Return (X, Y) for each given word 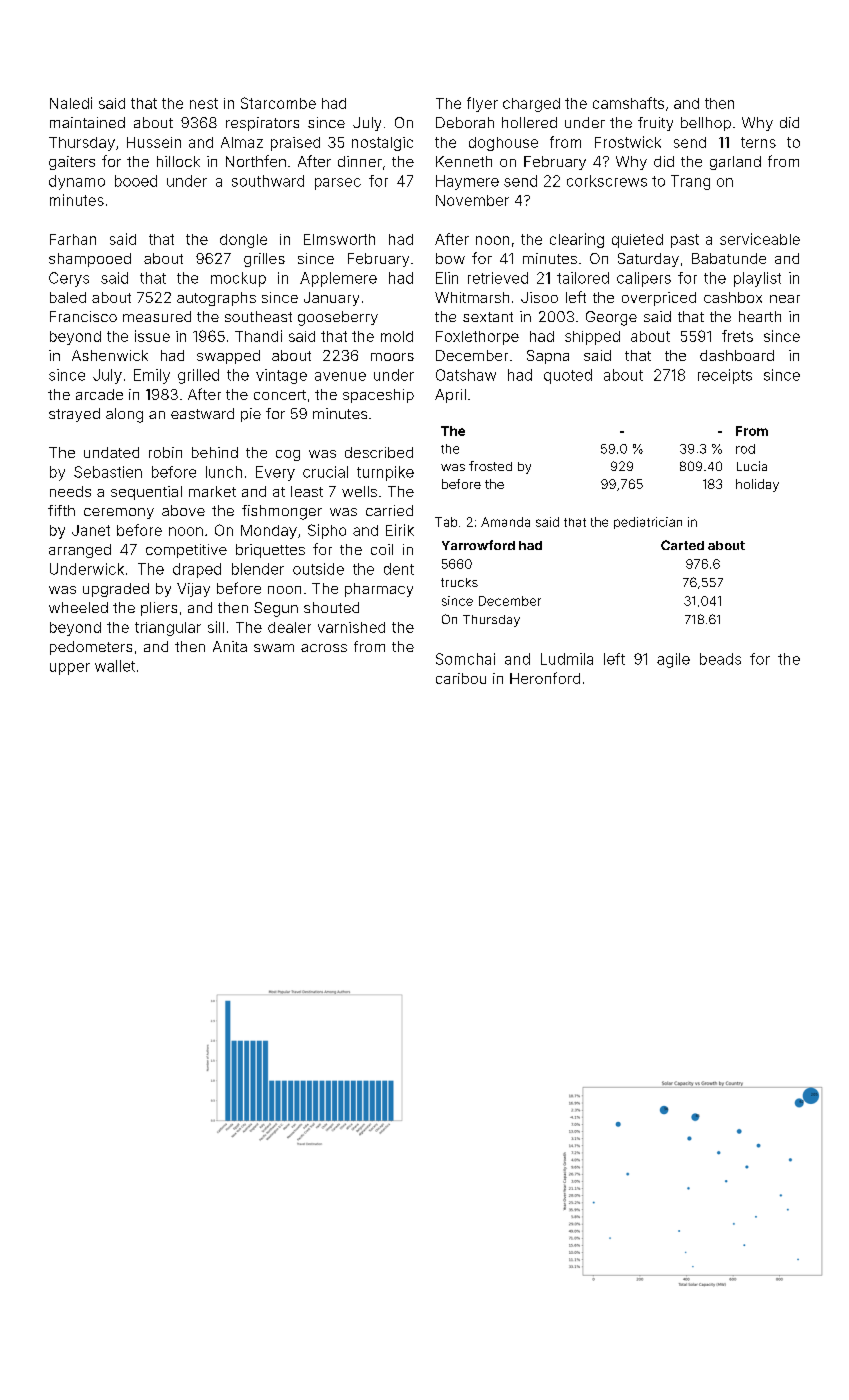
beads (720, 659)
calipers (644, 279)
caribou (461, 678)
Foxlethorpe (477, 338)
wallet (115, 666)
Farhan (73, 239)
